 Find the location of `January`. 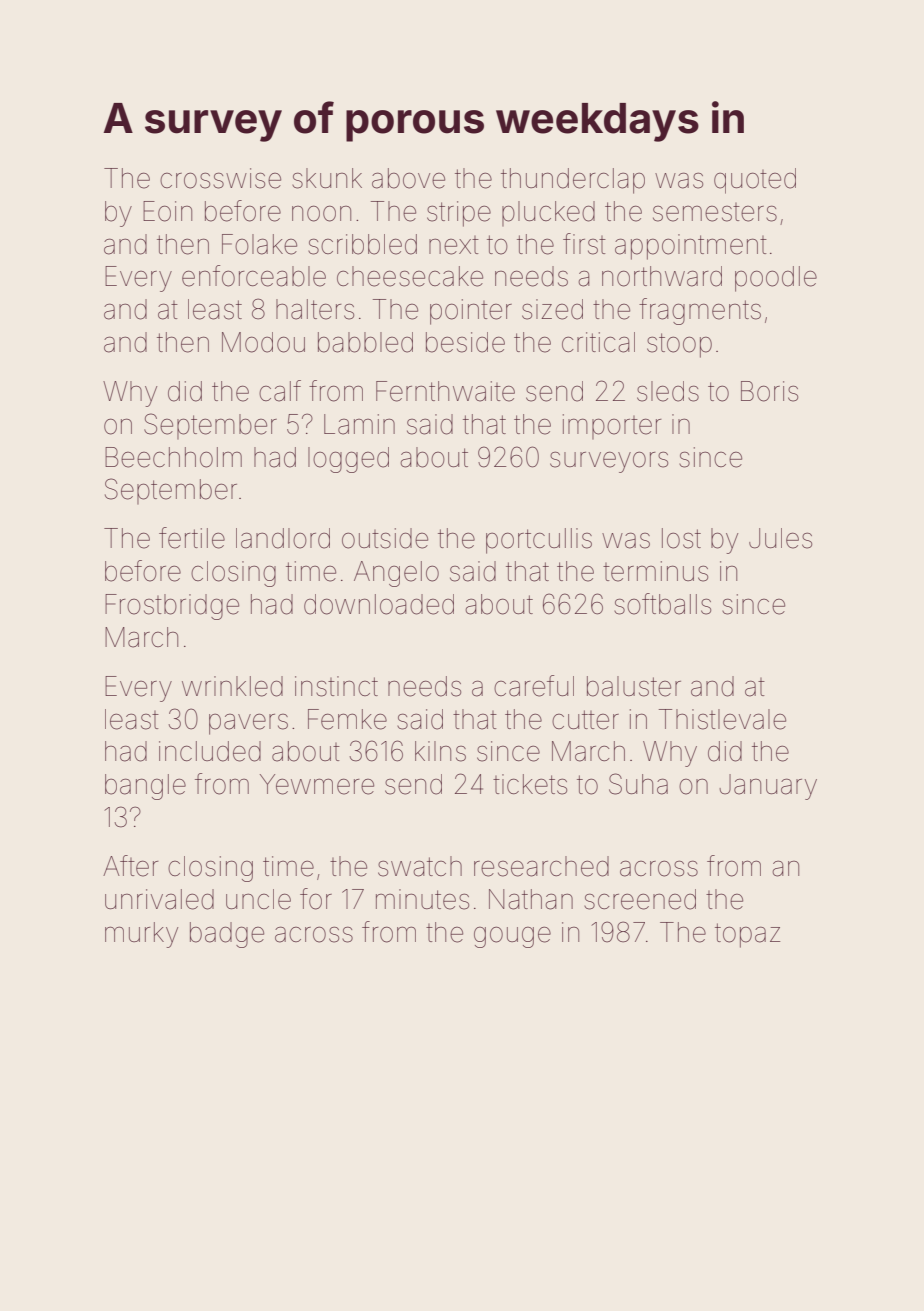

January is located at coordinates (768, 787).
